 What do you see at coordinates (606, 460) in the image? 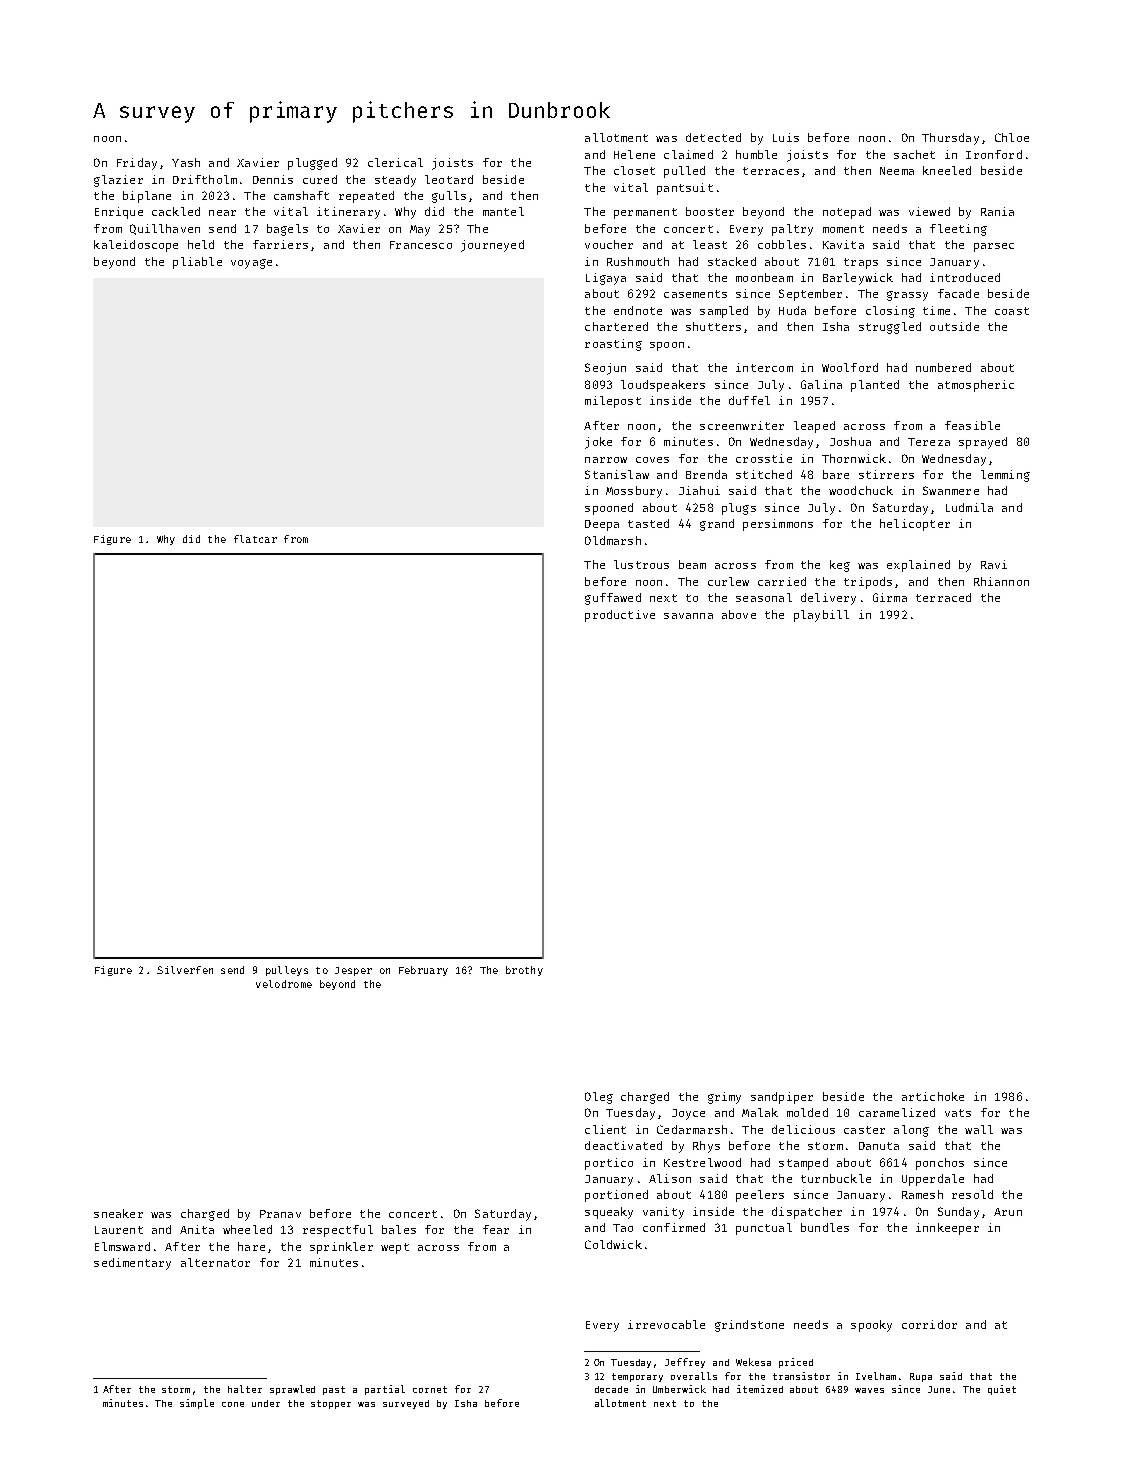
I see `narrow` at bounding box center [606, 460].
